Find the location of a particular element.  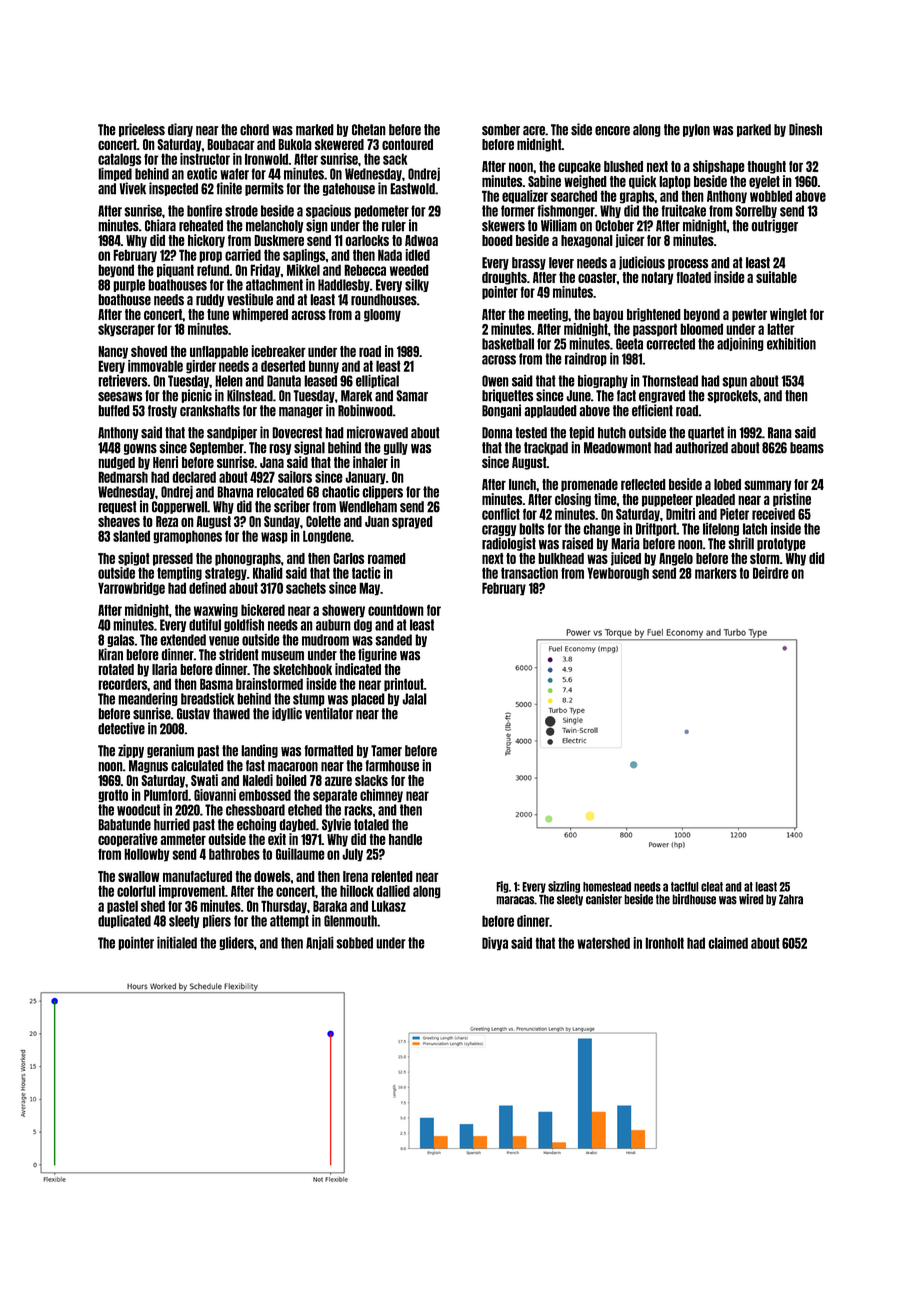

Deirdre is located at coordinates (771, 573).
